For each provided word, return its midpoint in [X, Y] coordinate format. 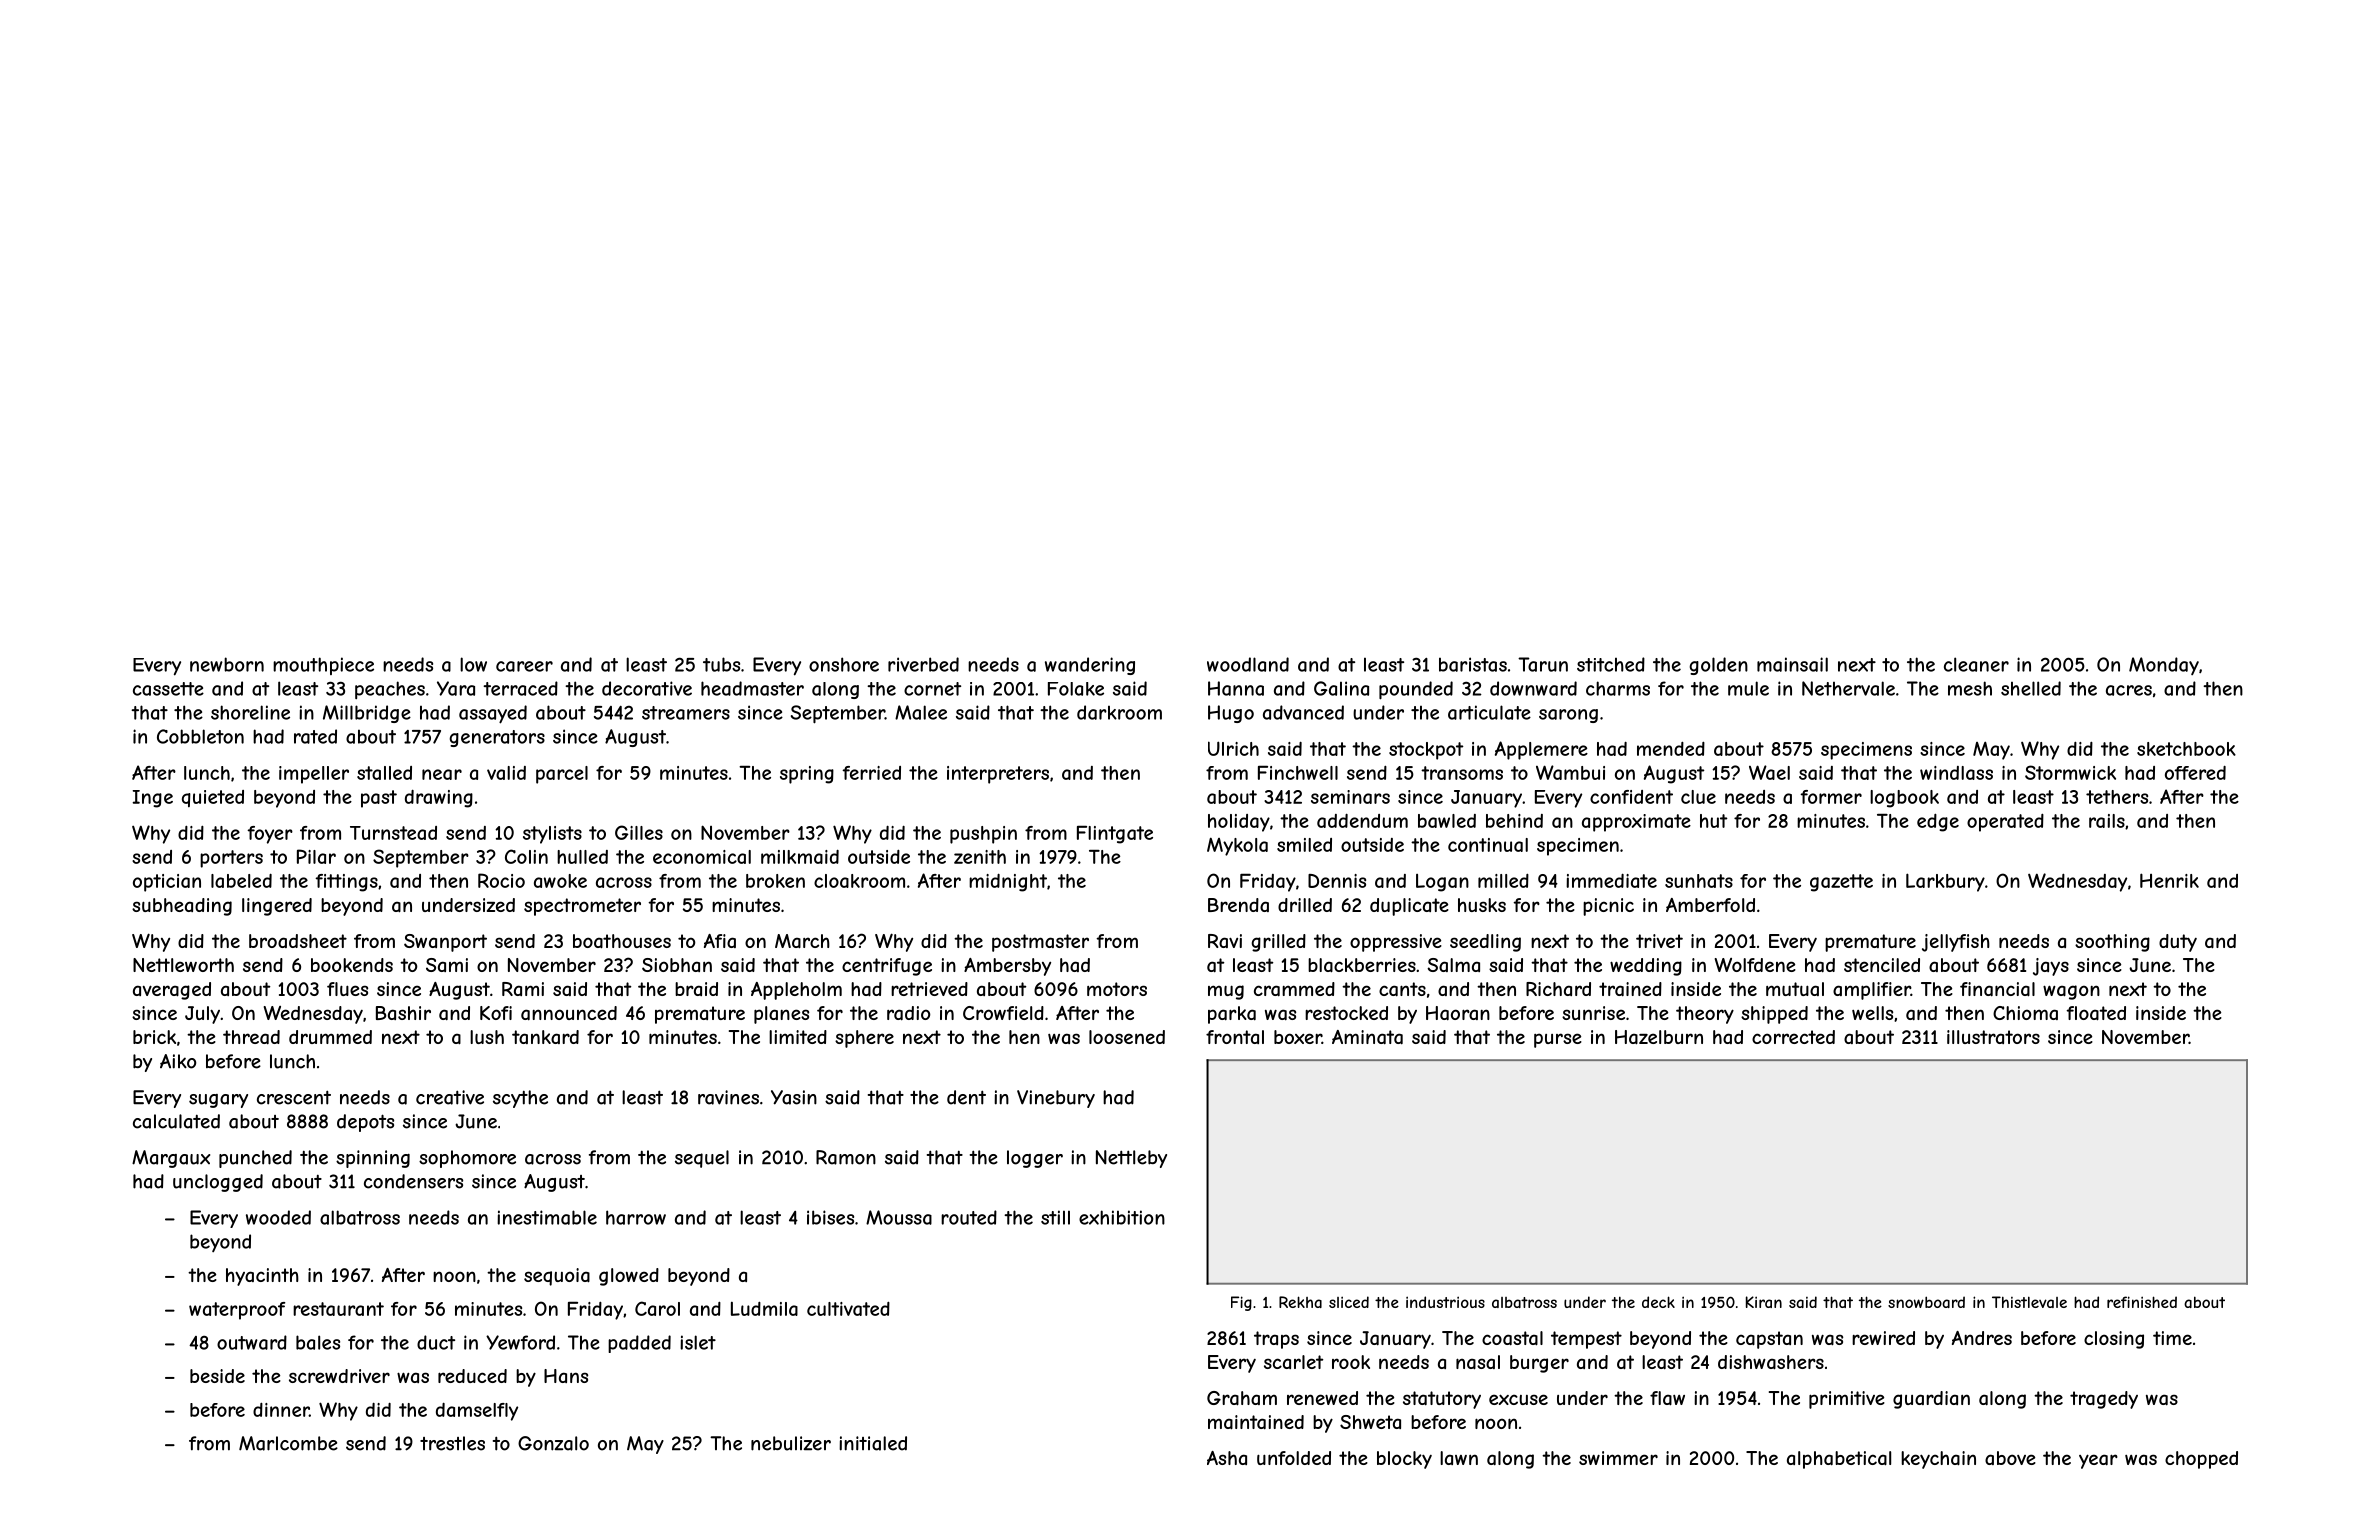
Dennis [1337, 881]
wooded [278, 1217]
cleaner [1976, 664]
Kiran [1764, 1302]
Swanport [445, 943]
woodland [1248, 664]
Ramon [846, 1157]
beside [217, 1376]
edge [1938, 823]
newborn [227, 664]
